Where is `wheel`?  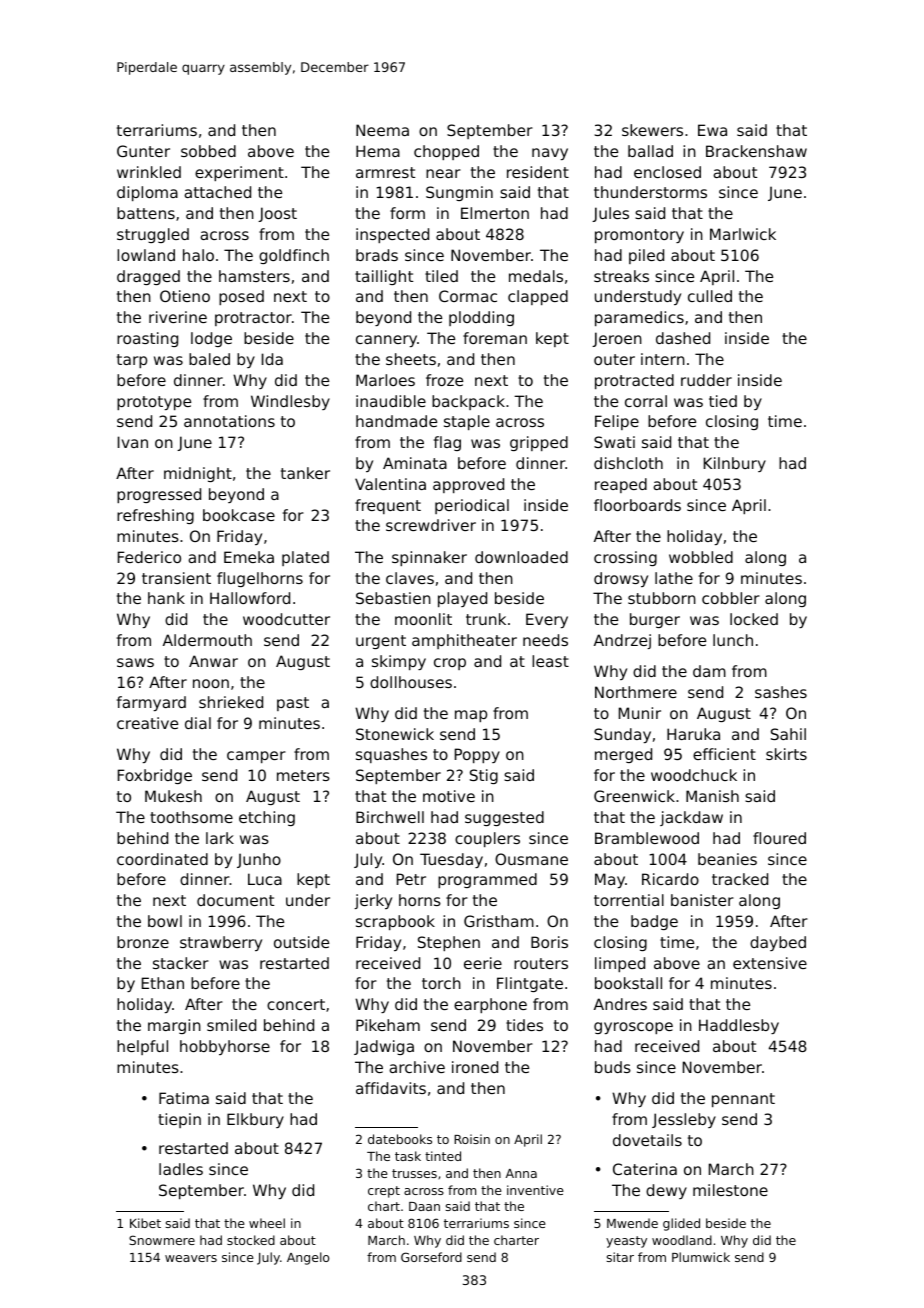 wheel is located at coordinates (267, 1223).
